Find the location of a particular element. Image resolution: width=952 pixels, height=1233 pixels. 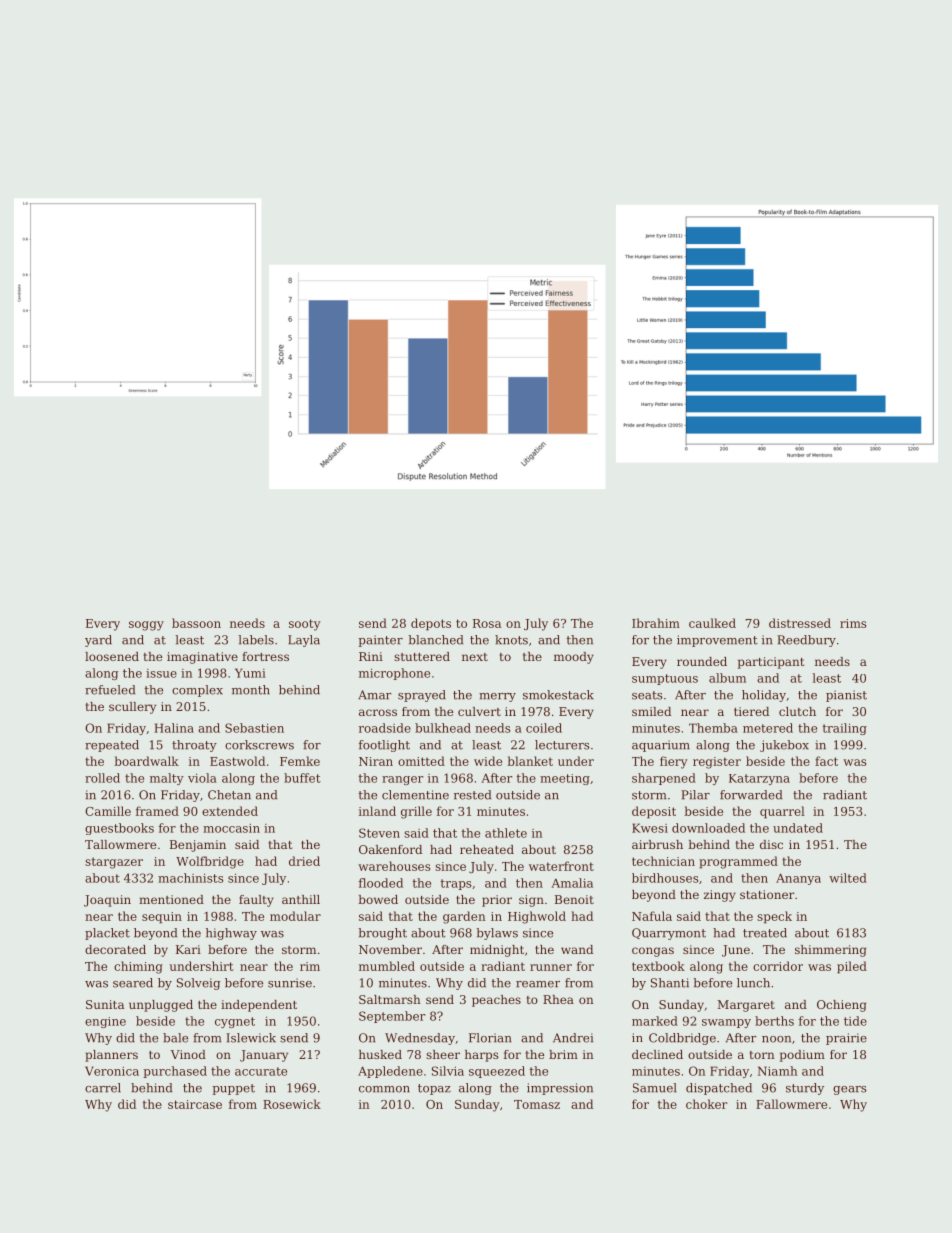

refueled is located at coordinates (110, 690).
